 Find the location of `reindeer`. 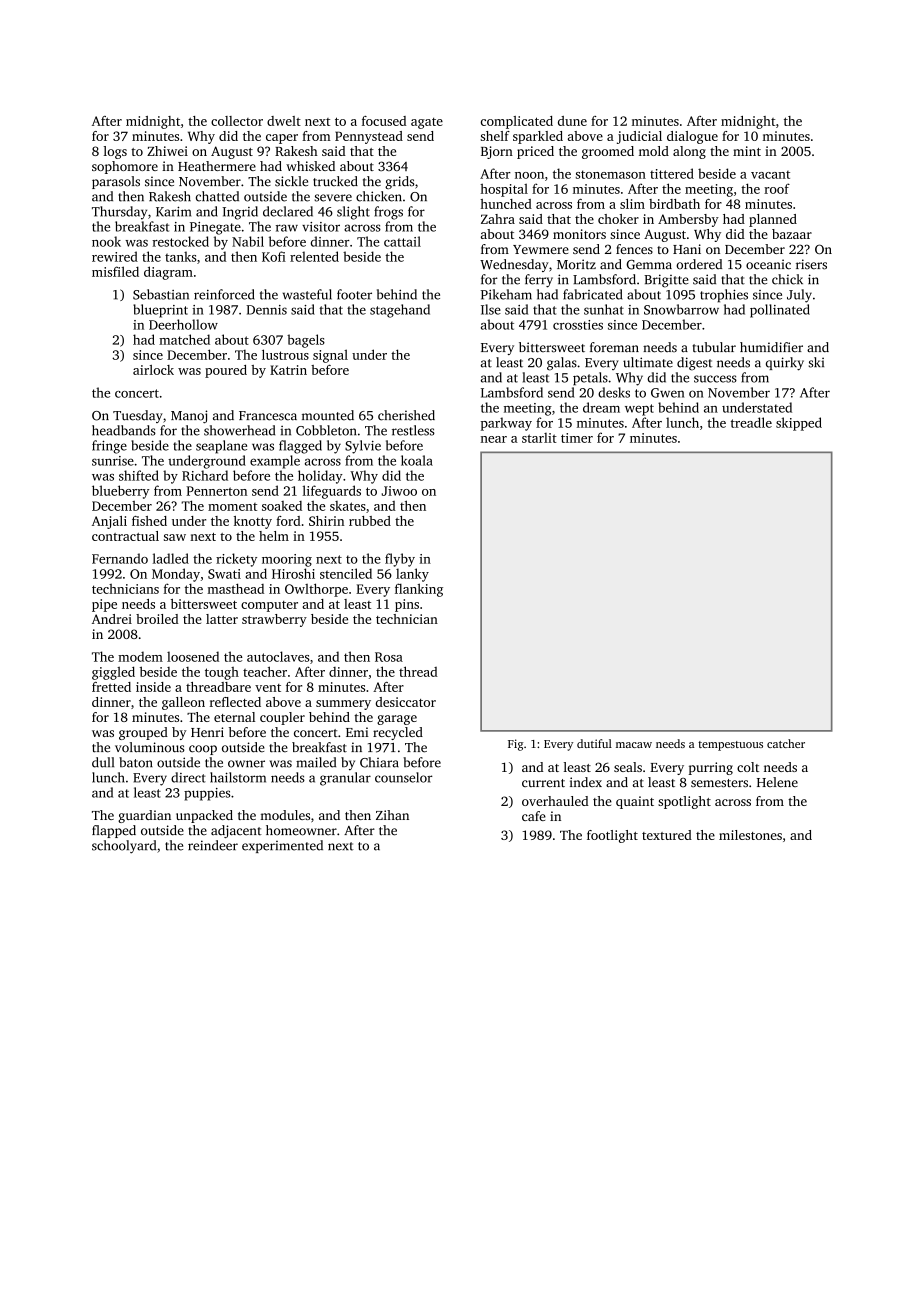

reindeer is located at coordinates (213, 845).
